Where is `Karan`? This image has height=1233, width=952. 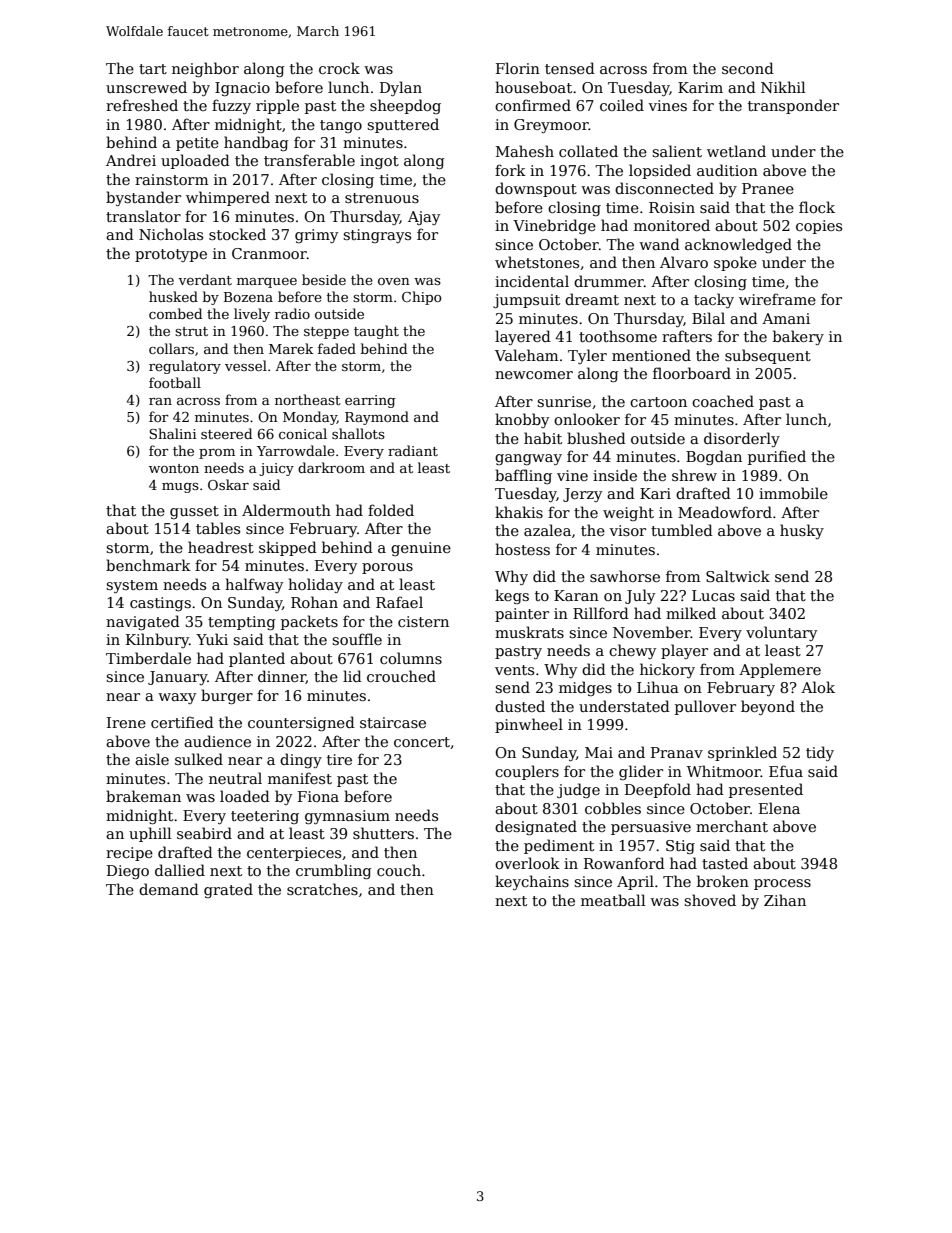 Karan is located at coordinates (576, 595).
